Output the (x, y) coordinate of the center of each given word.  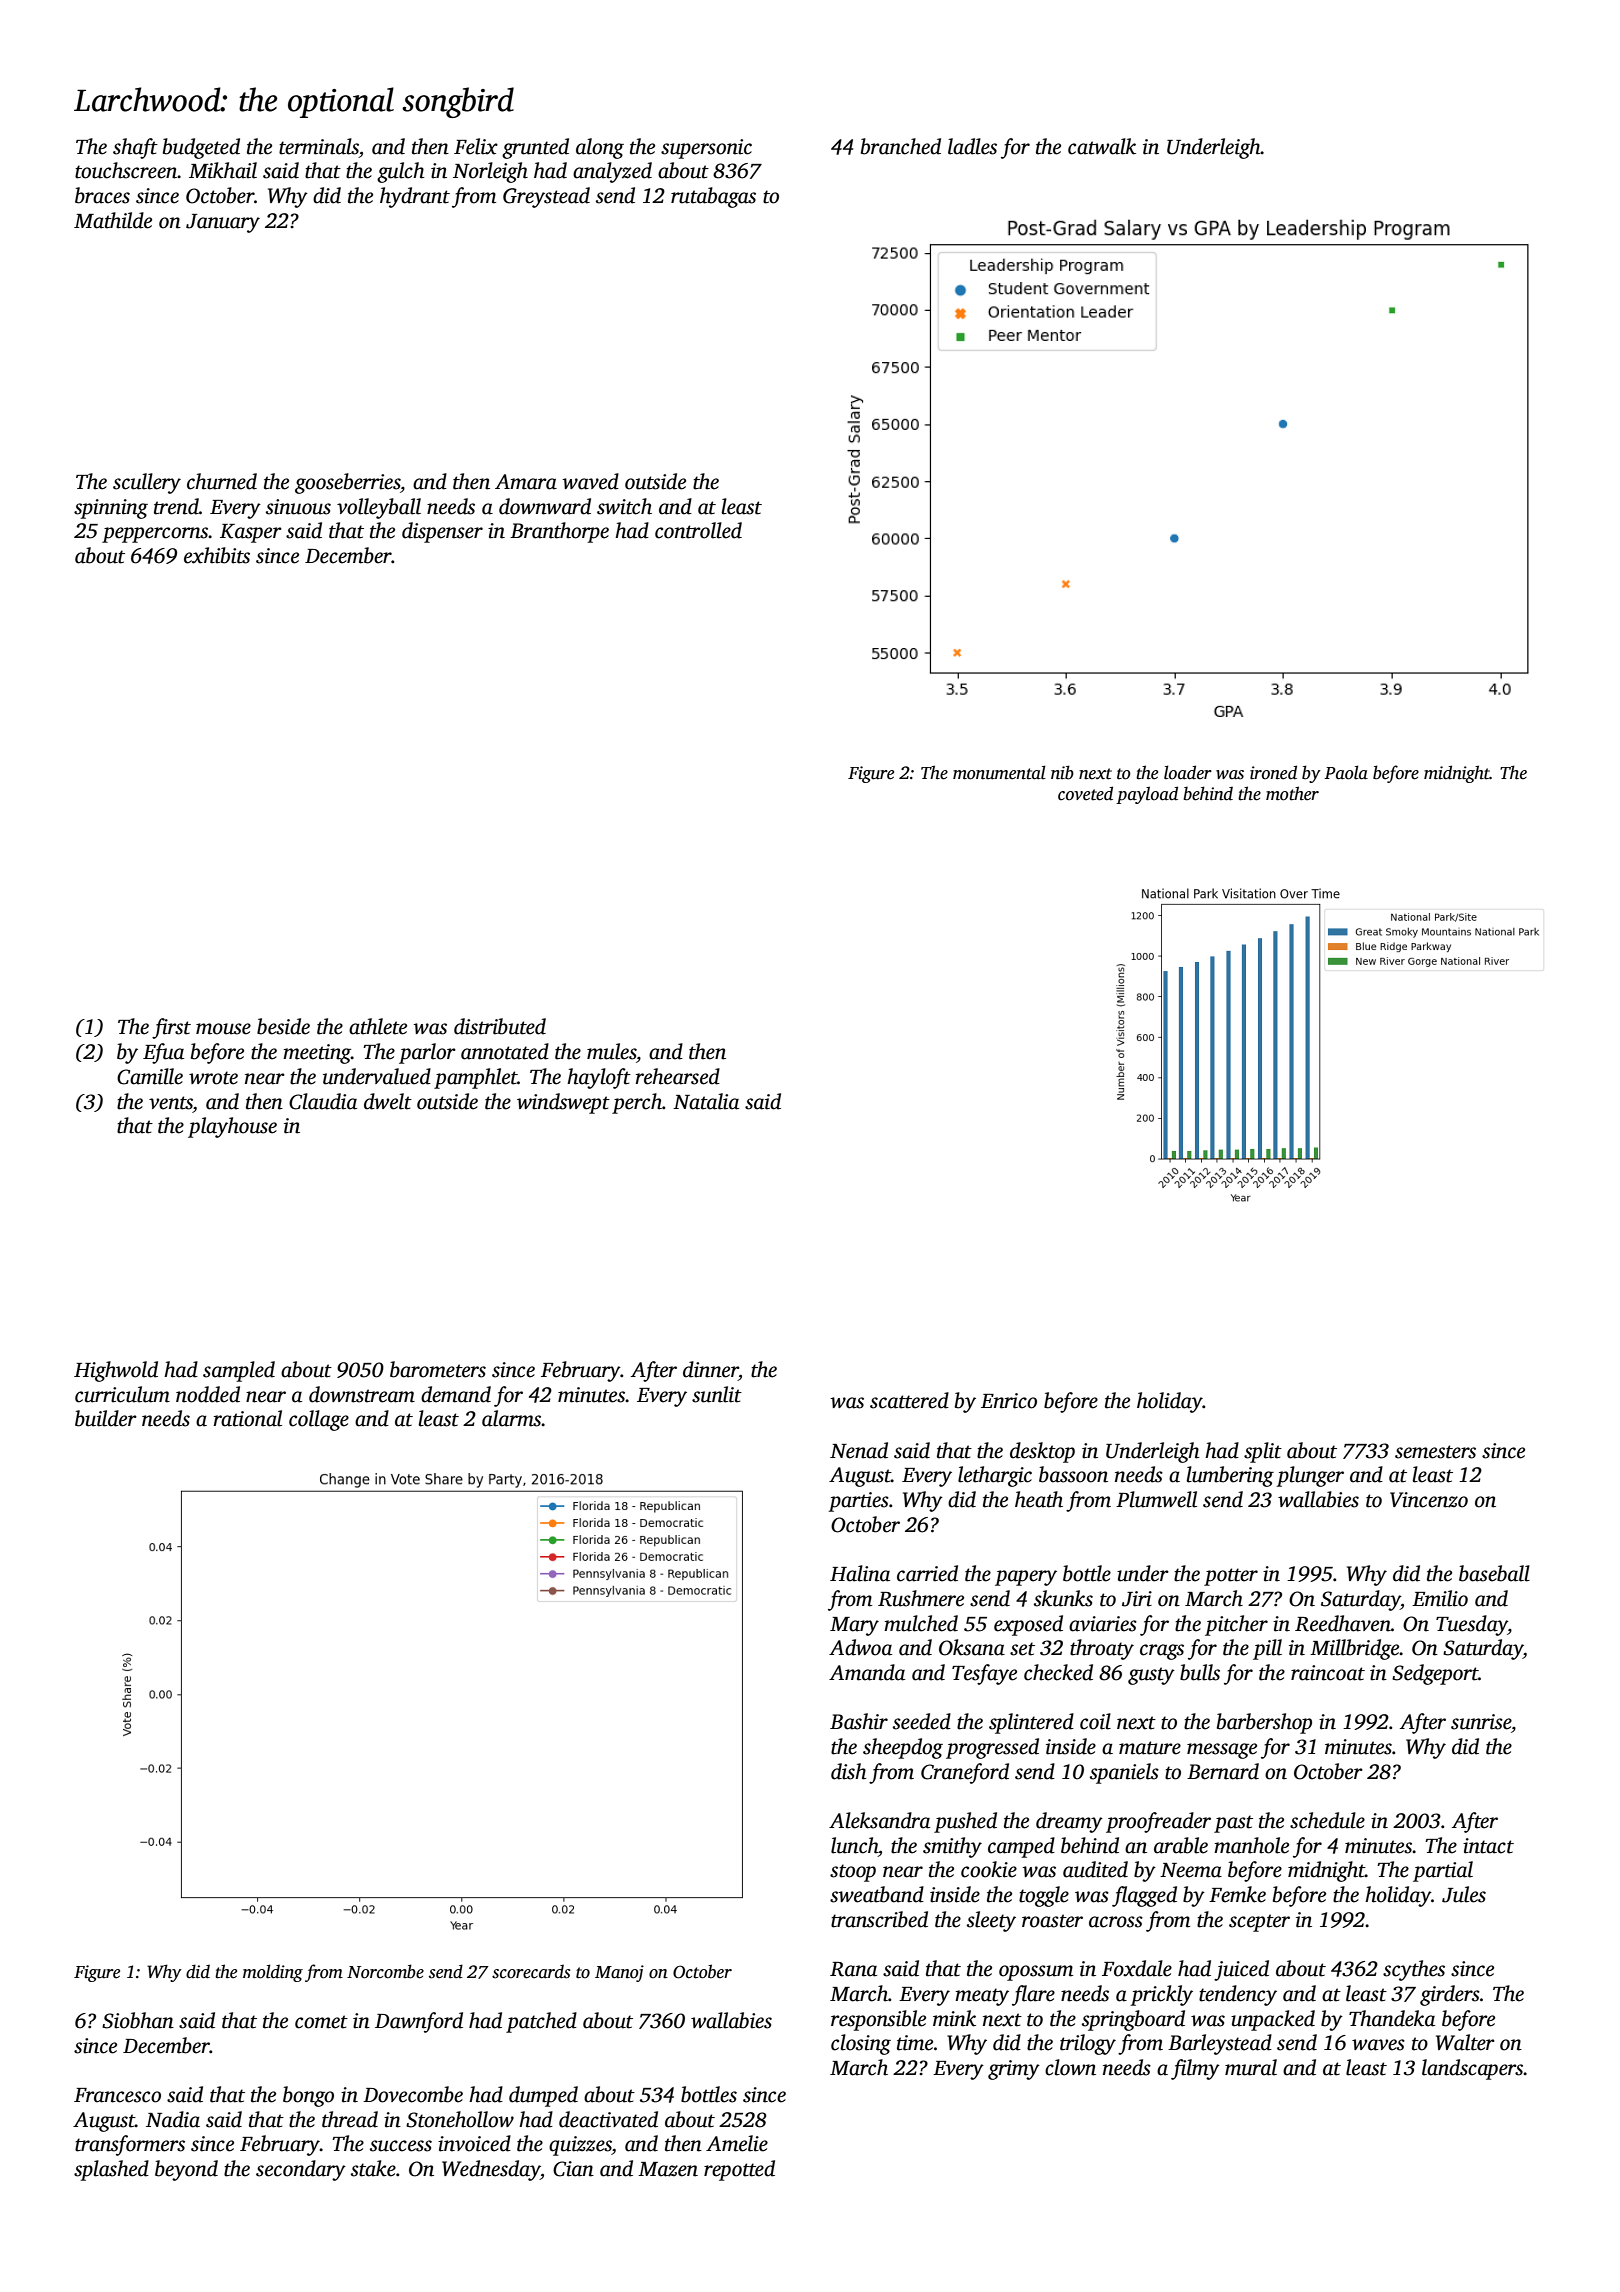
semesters (1435, 1452)
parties (858, 1502)
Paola (1346, 772)
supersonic (706, 149)
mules (611, 1051)
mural (1251, 2067)
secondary (301, 2170)
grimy (1014, 2070)
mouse (223, 1029)
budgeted (201, 148)
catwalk (1102, 146)
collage (319, 1420)
